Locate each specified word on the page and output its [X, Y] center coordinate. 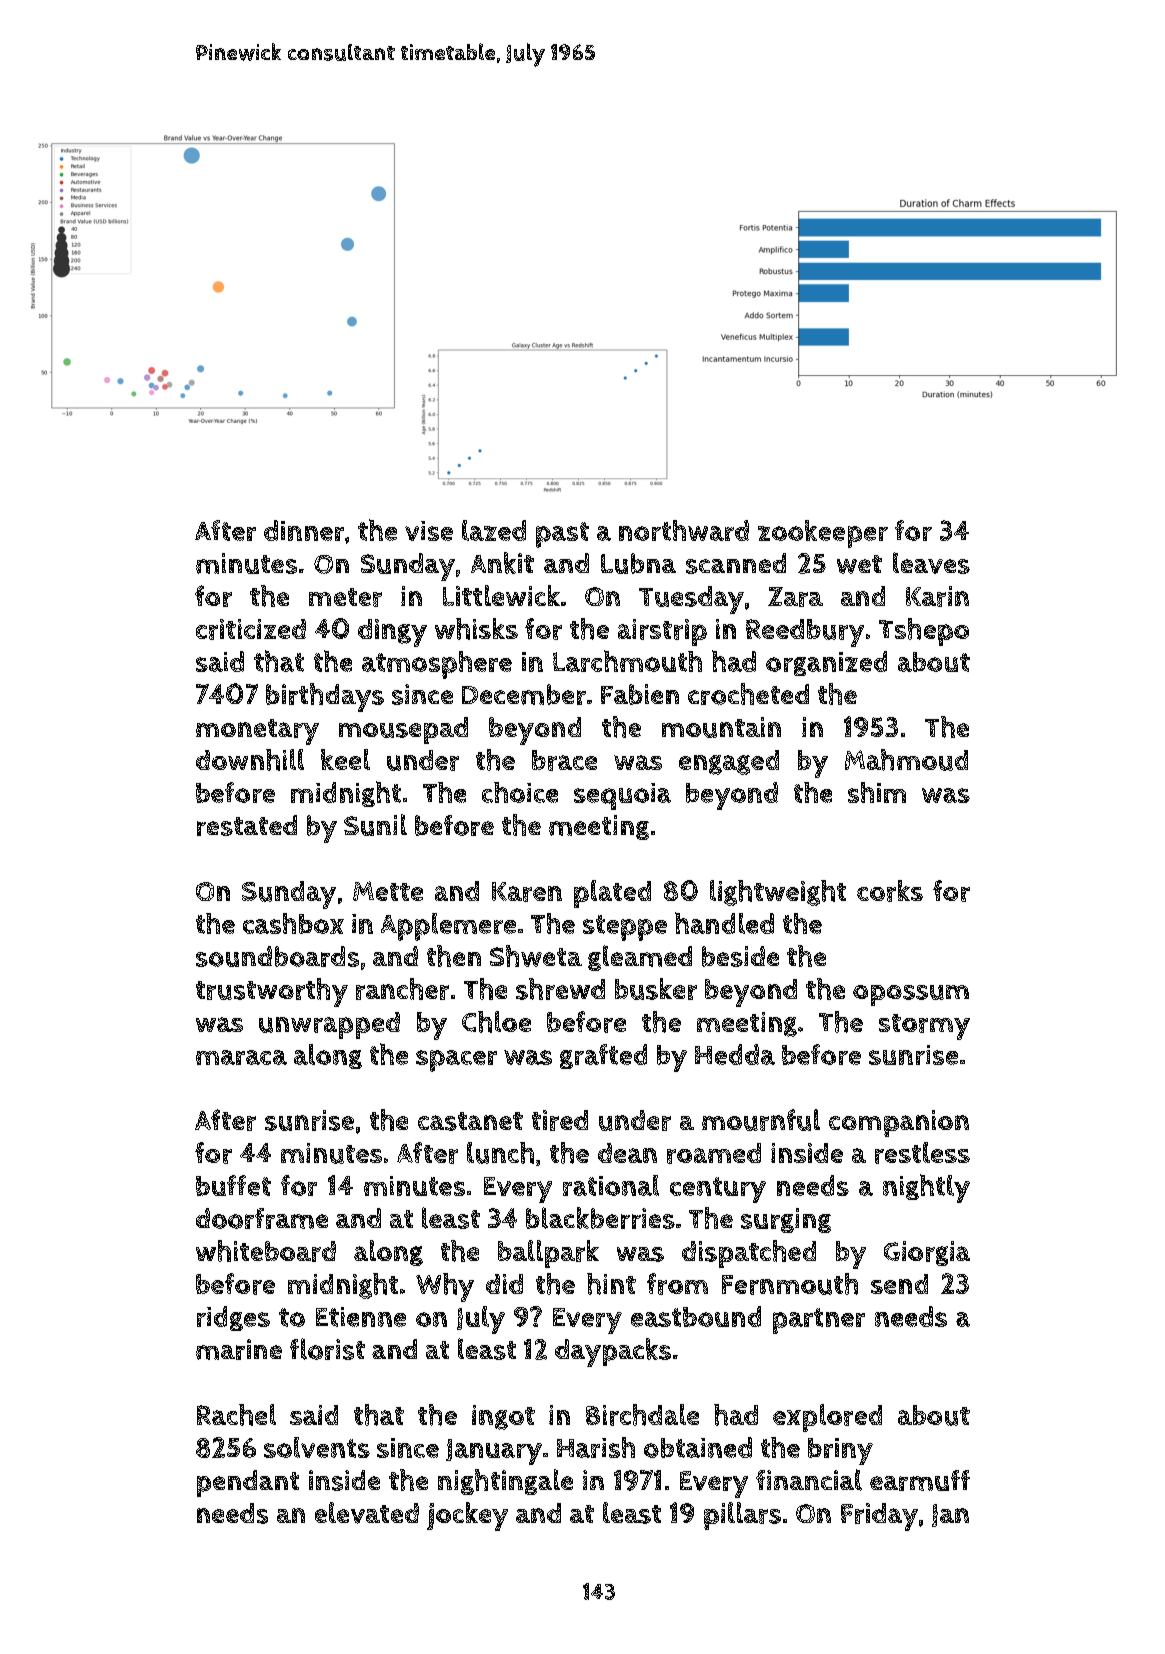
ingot [503, 1417]
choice [520, 792]
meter [345, 597]
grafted [603, 1056]
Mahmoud [906, 760]
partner [819, 1321]
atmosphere [437, 665]
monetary [257, 732]
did [504, 1284]
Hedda [735, 1054]
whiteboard [266, 1251]
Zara [795, 597]
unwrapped [329, 1025]
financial [809, 1480]
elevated [367, 1513]
